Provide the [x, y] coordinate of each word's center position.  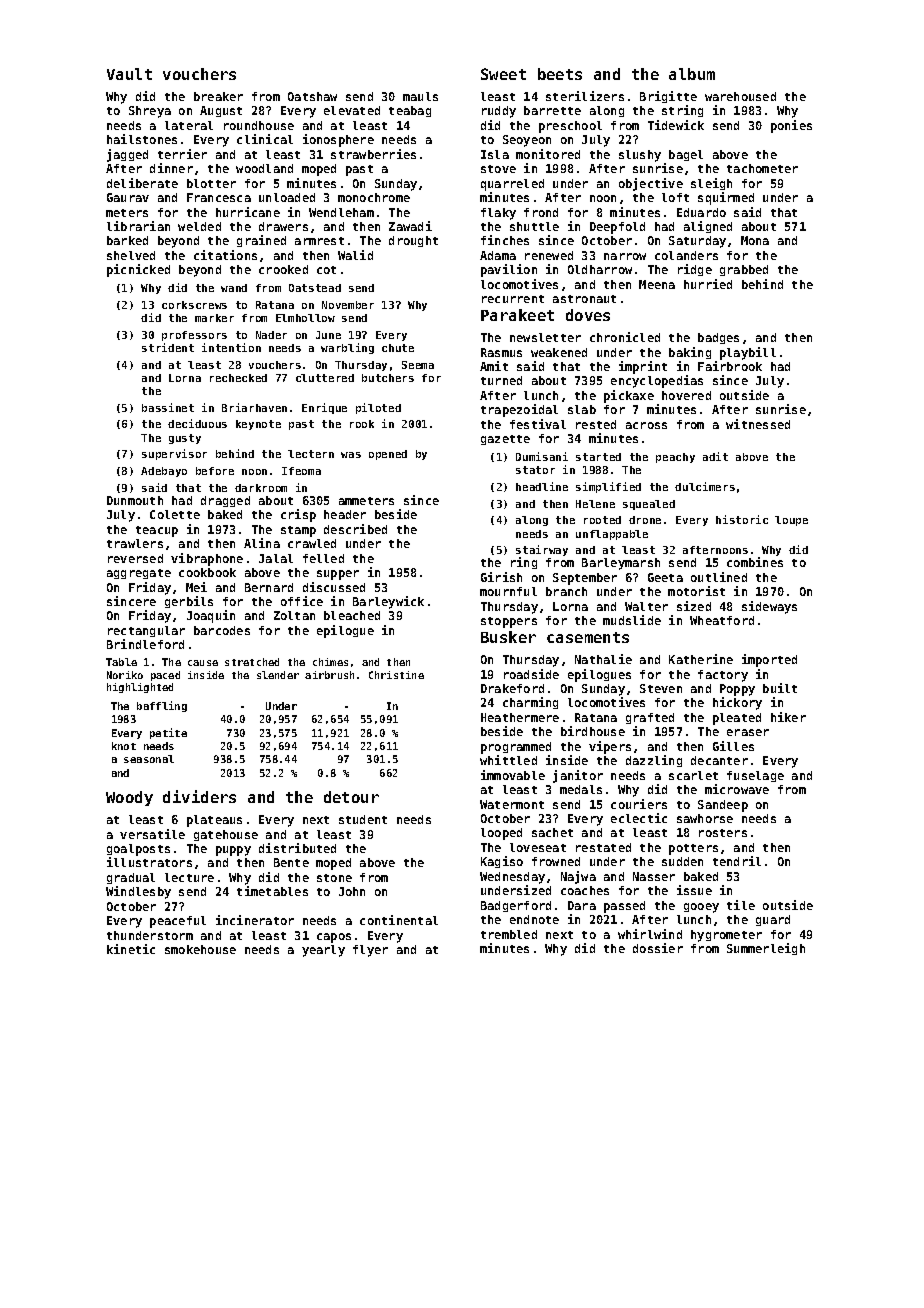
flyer [370, 951]
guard [773, 920]
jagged [127, 155]
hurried [708, 284]
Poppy [737, 690]
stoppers [509, 622]
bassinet [168, 407]
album [692, 74]
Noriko [125, 675]
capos [334, 938]
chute [398, 348]
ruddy [499, 112]
